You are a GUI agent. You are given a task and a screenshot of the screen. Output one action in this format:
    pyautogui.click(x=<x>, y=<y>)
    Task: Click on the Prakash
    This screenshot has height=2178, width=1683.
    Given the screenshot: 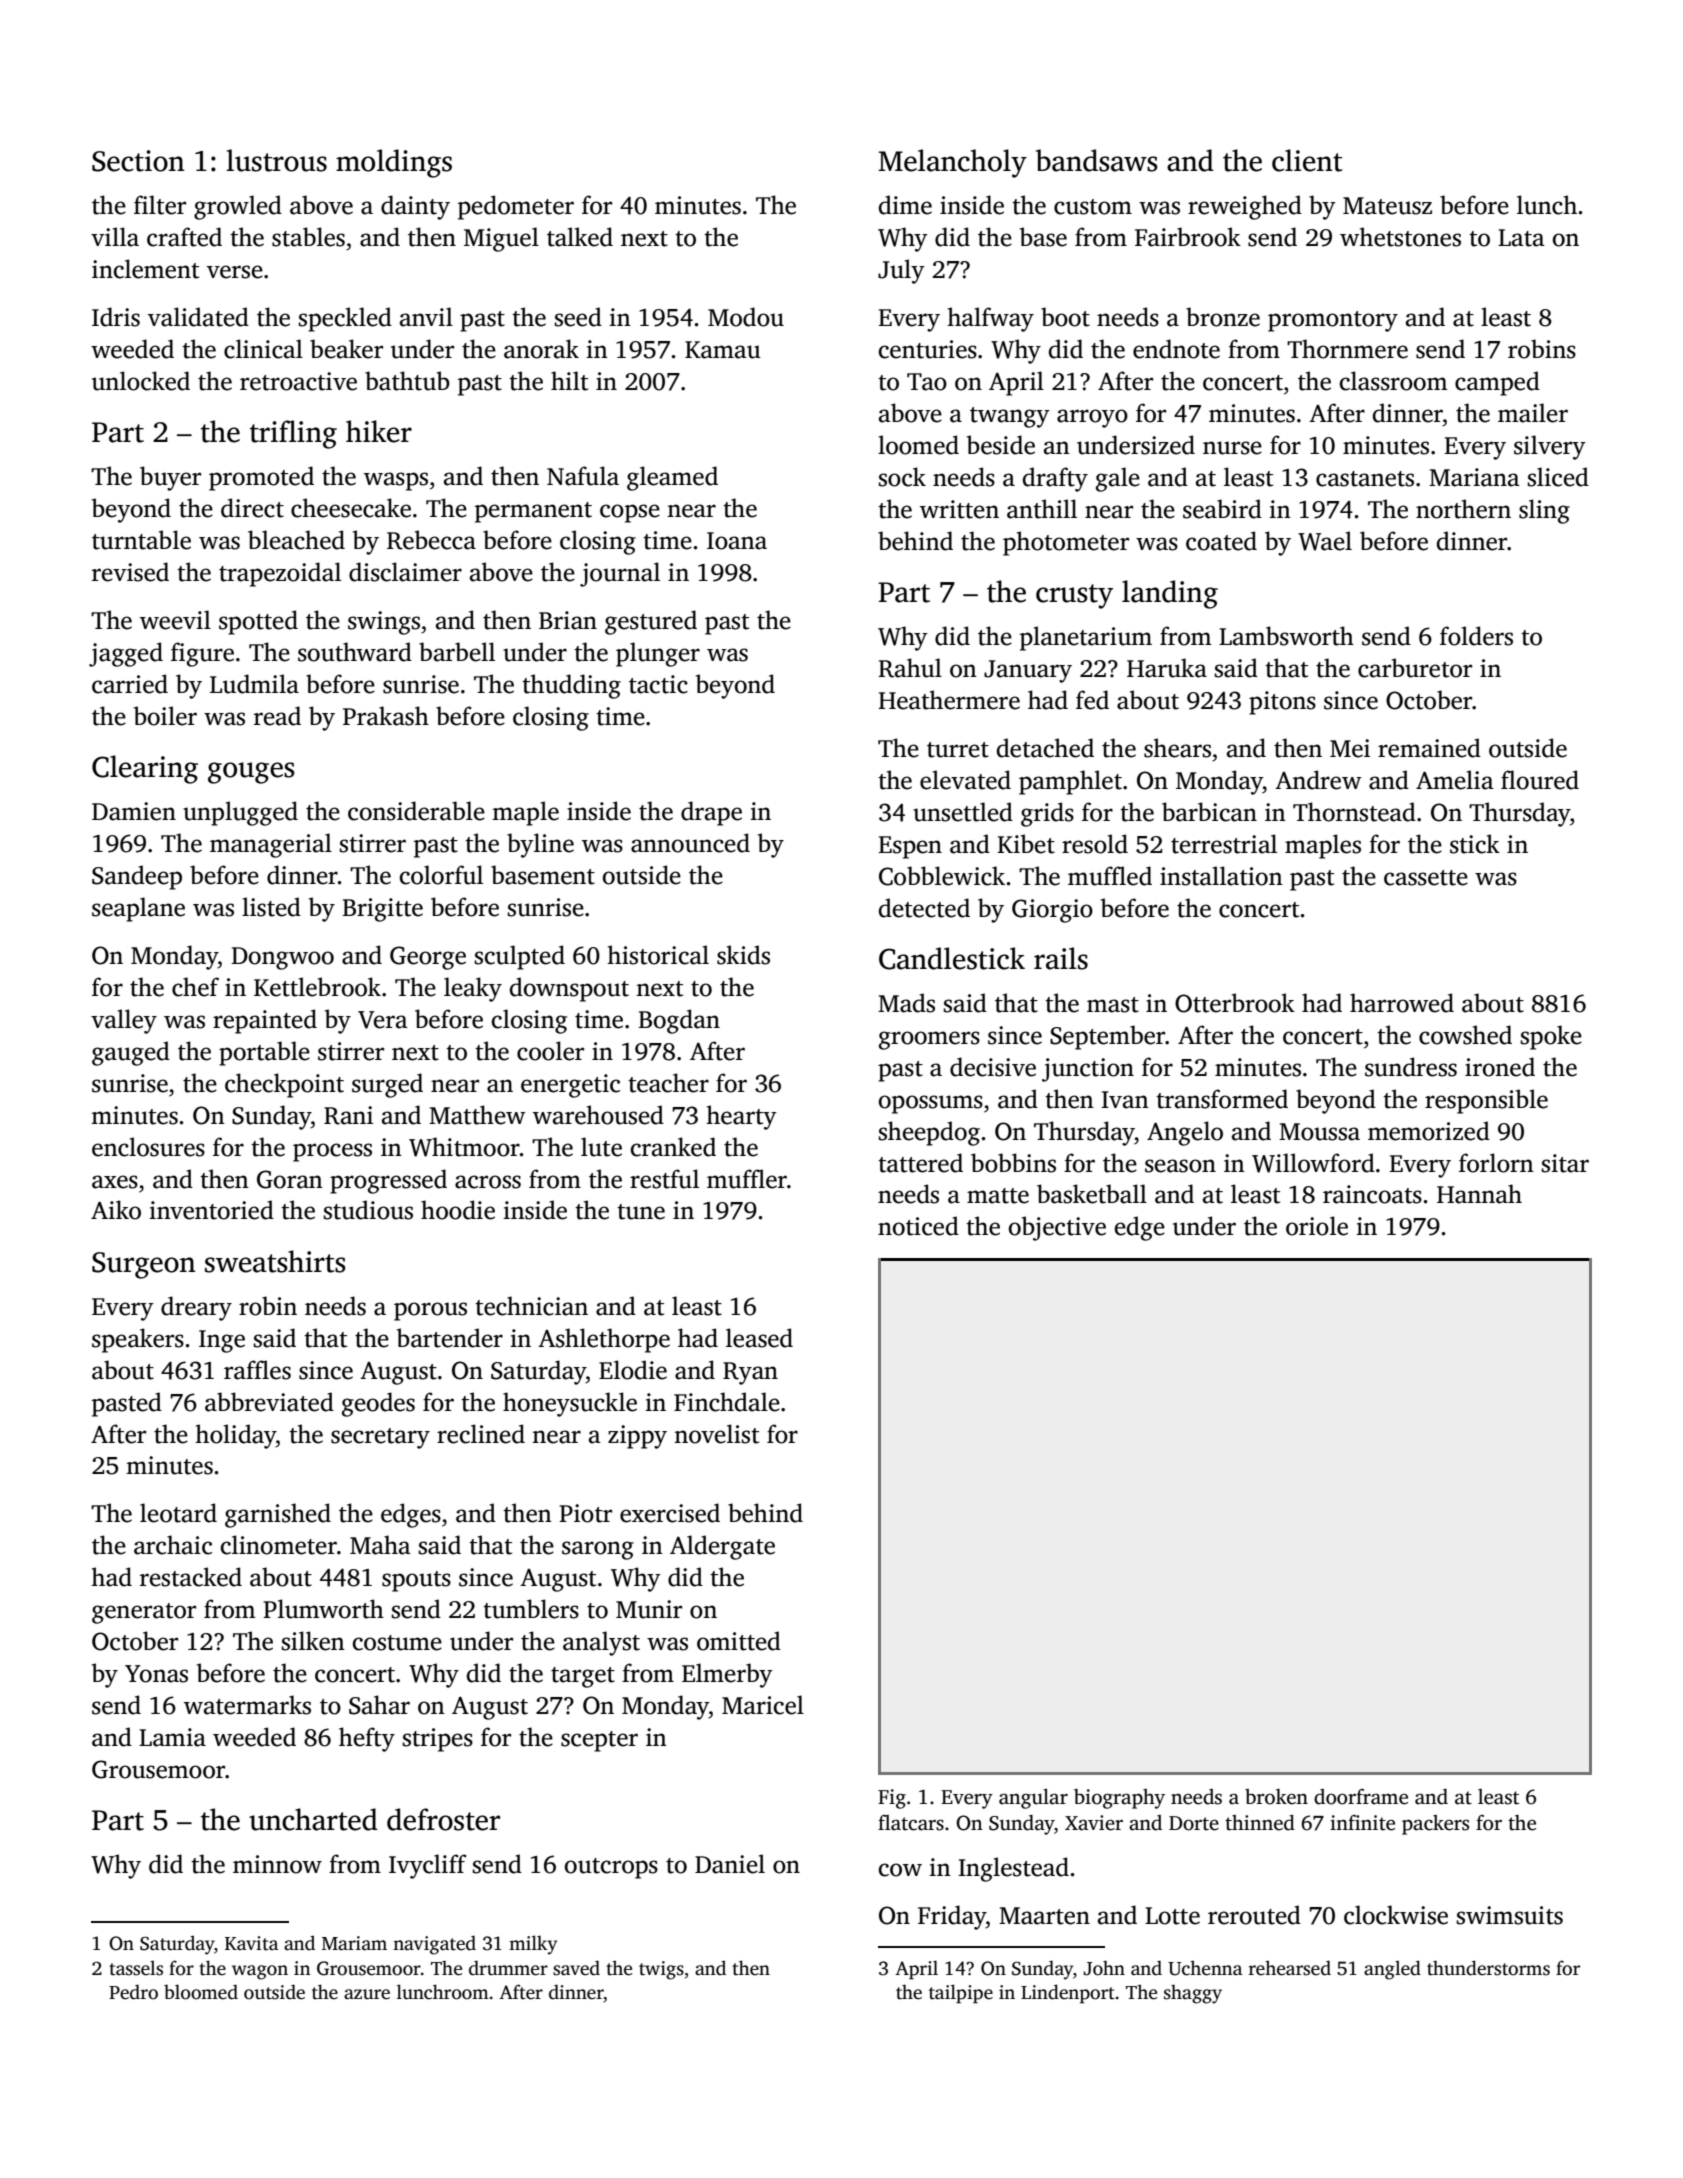 What is the action you would take?
    pyautogui.click(x=386, y=716)
